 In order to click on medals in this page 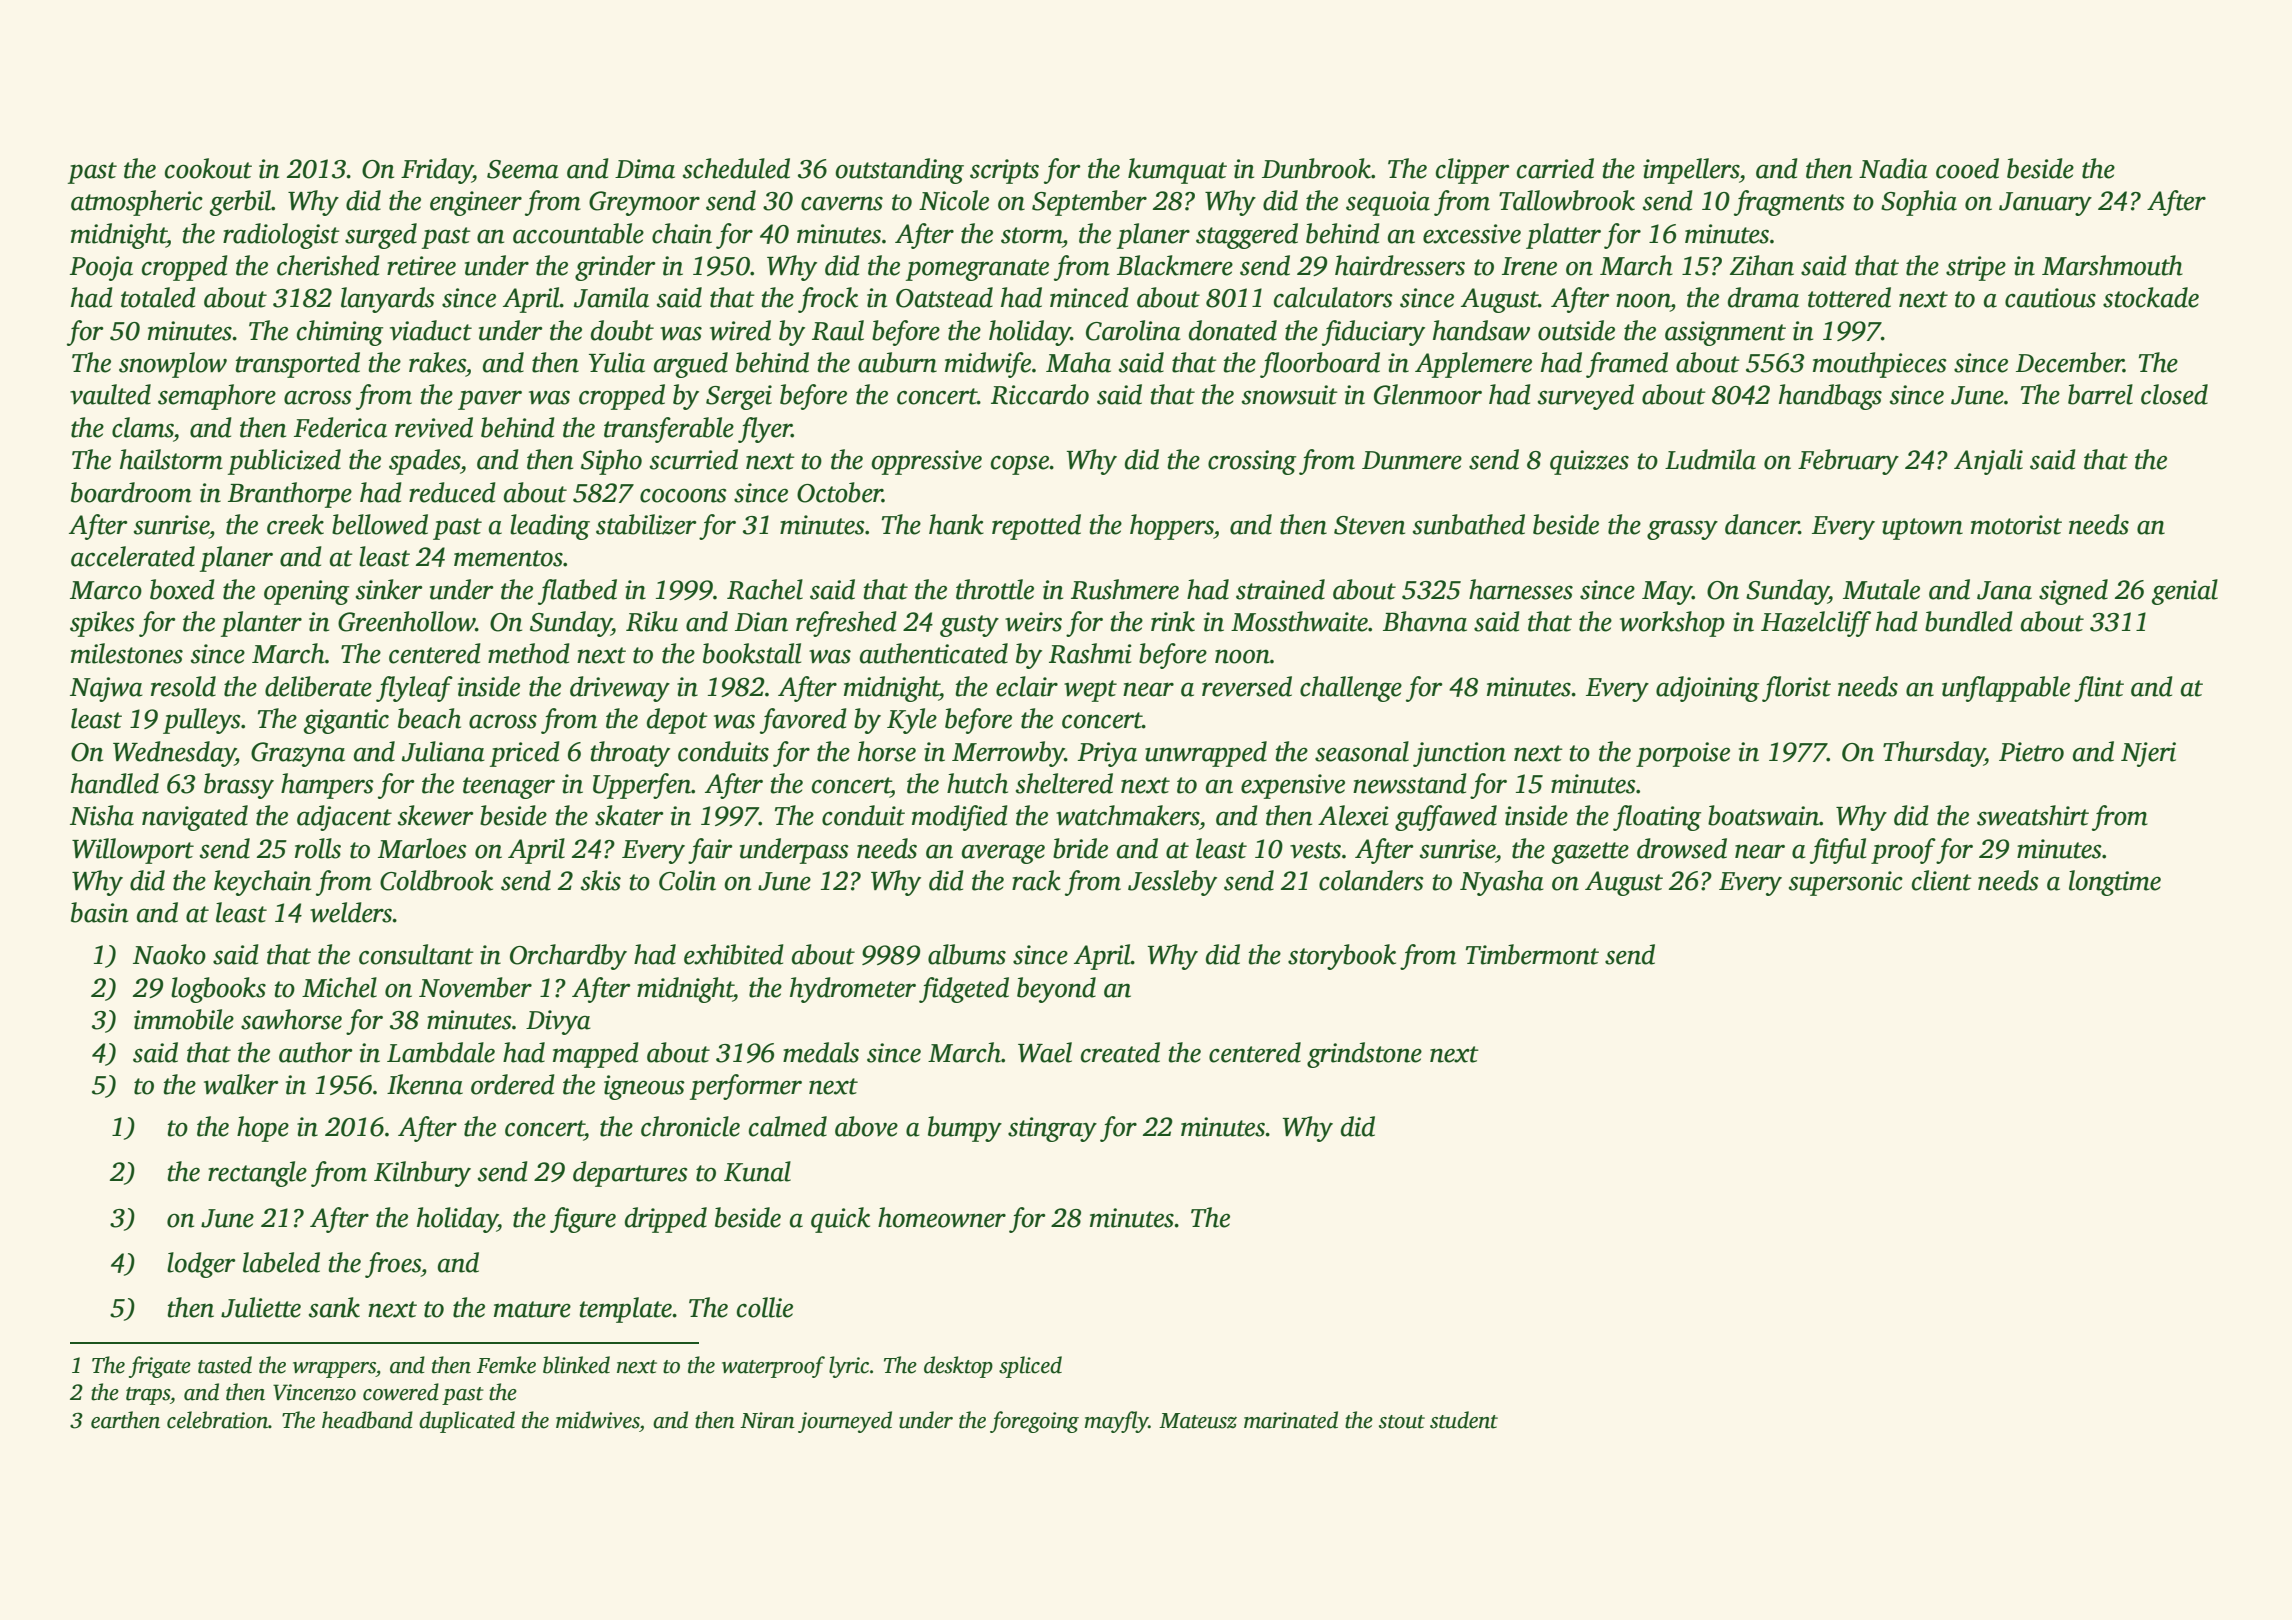, I will do `click(821, 1052)`.
